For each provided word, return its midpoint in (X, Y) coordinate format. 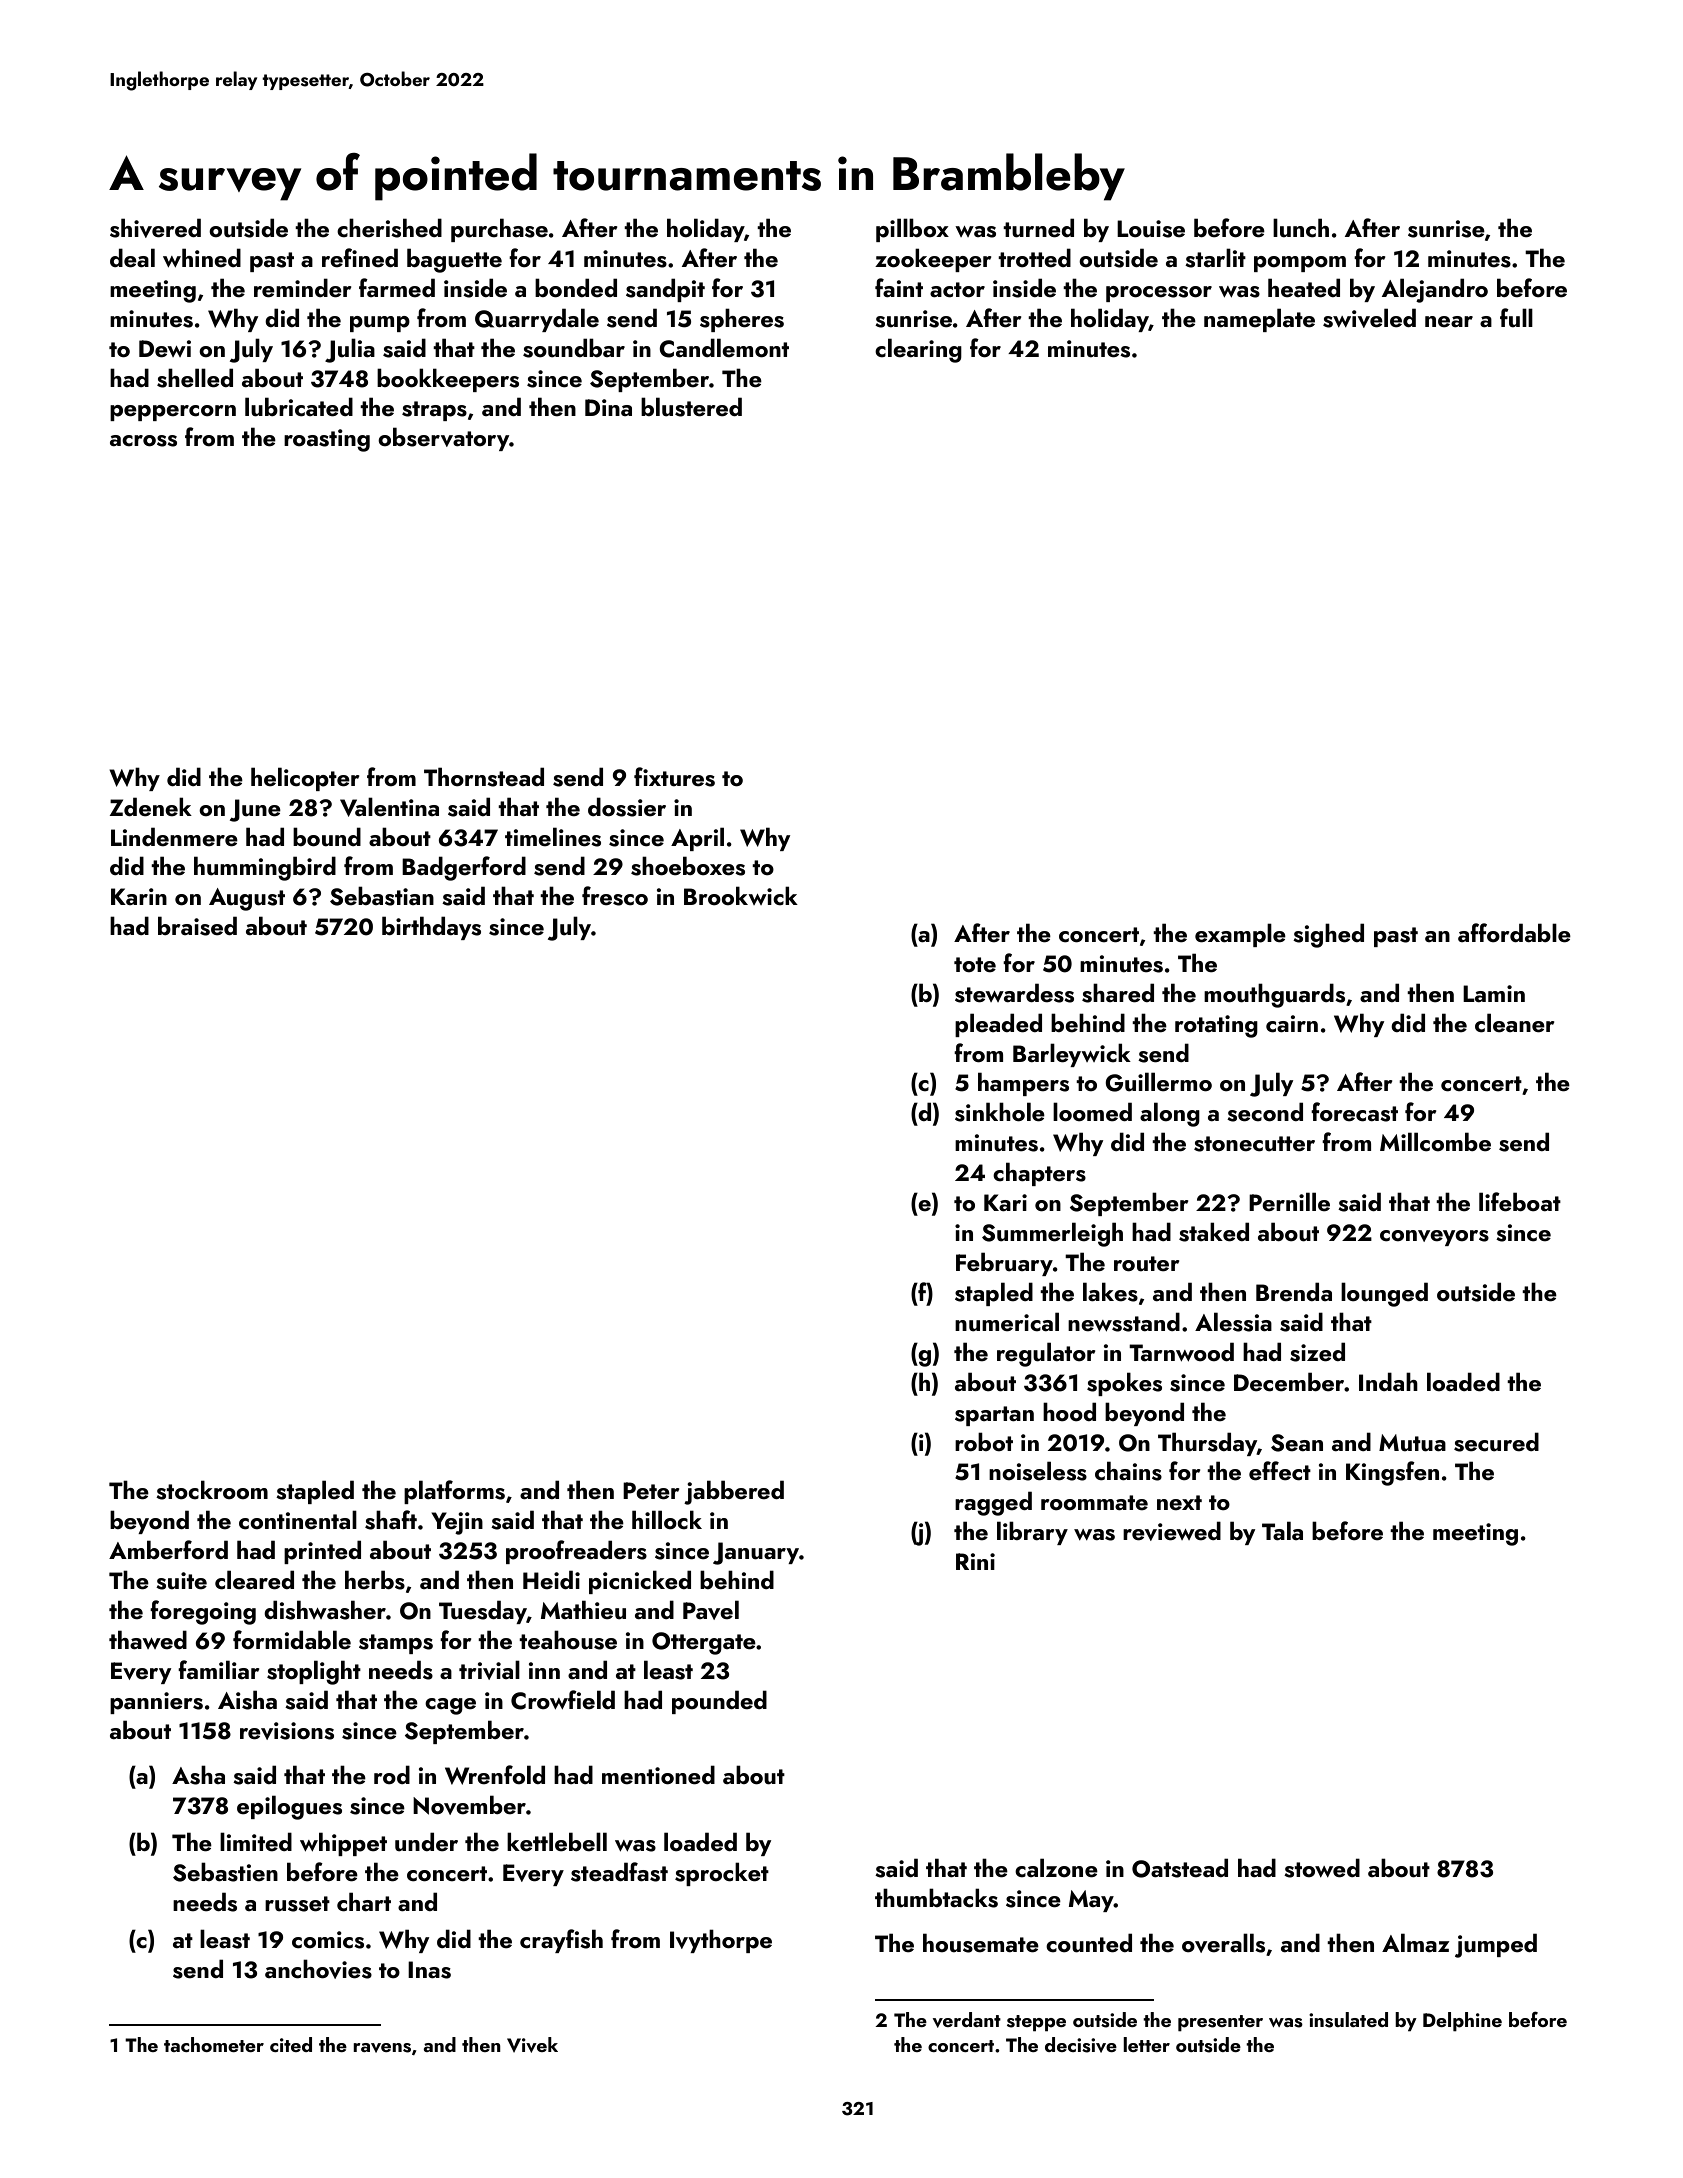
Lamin (1494, 993)
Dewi (165, 348)
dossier (627, 807)
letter (1146, 2044)
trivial (489, 1670)
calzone (1056, 1867)
